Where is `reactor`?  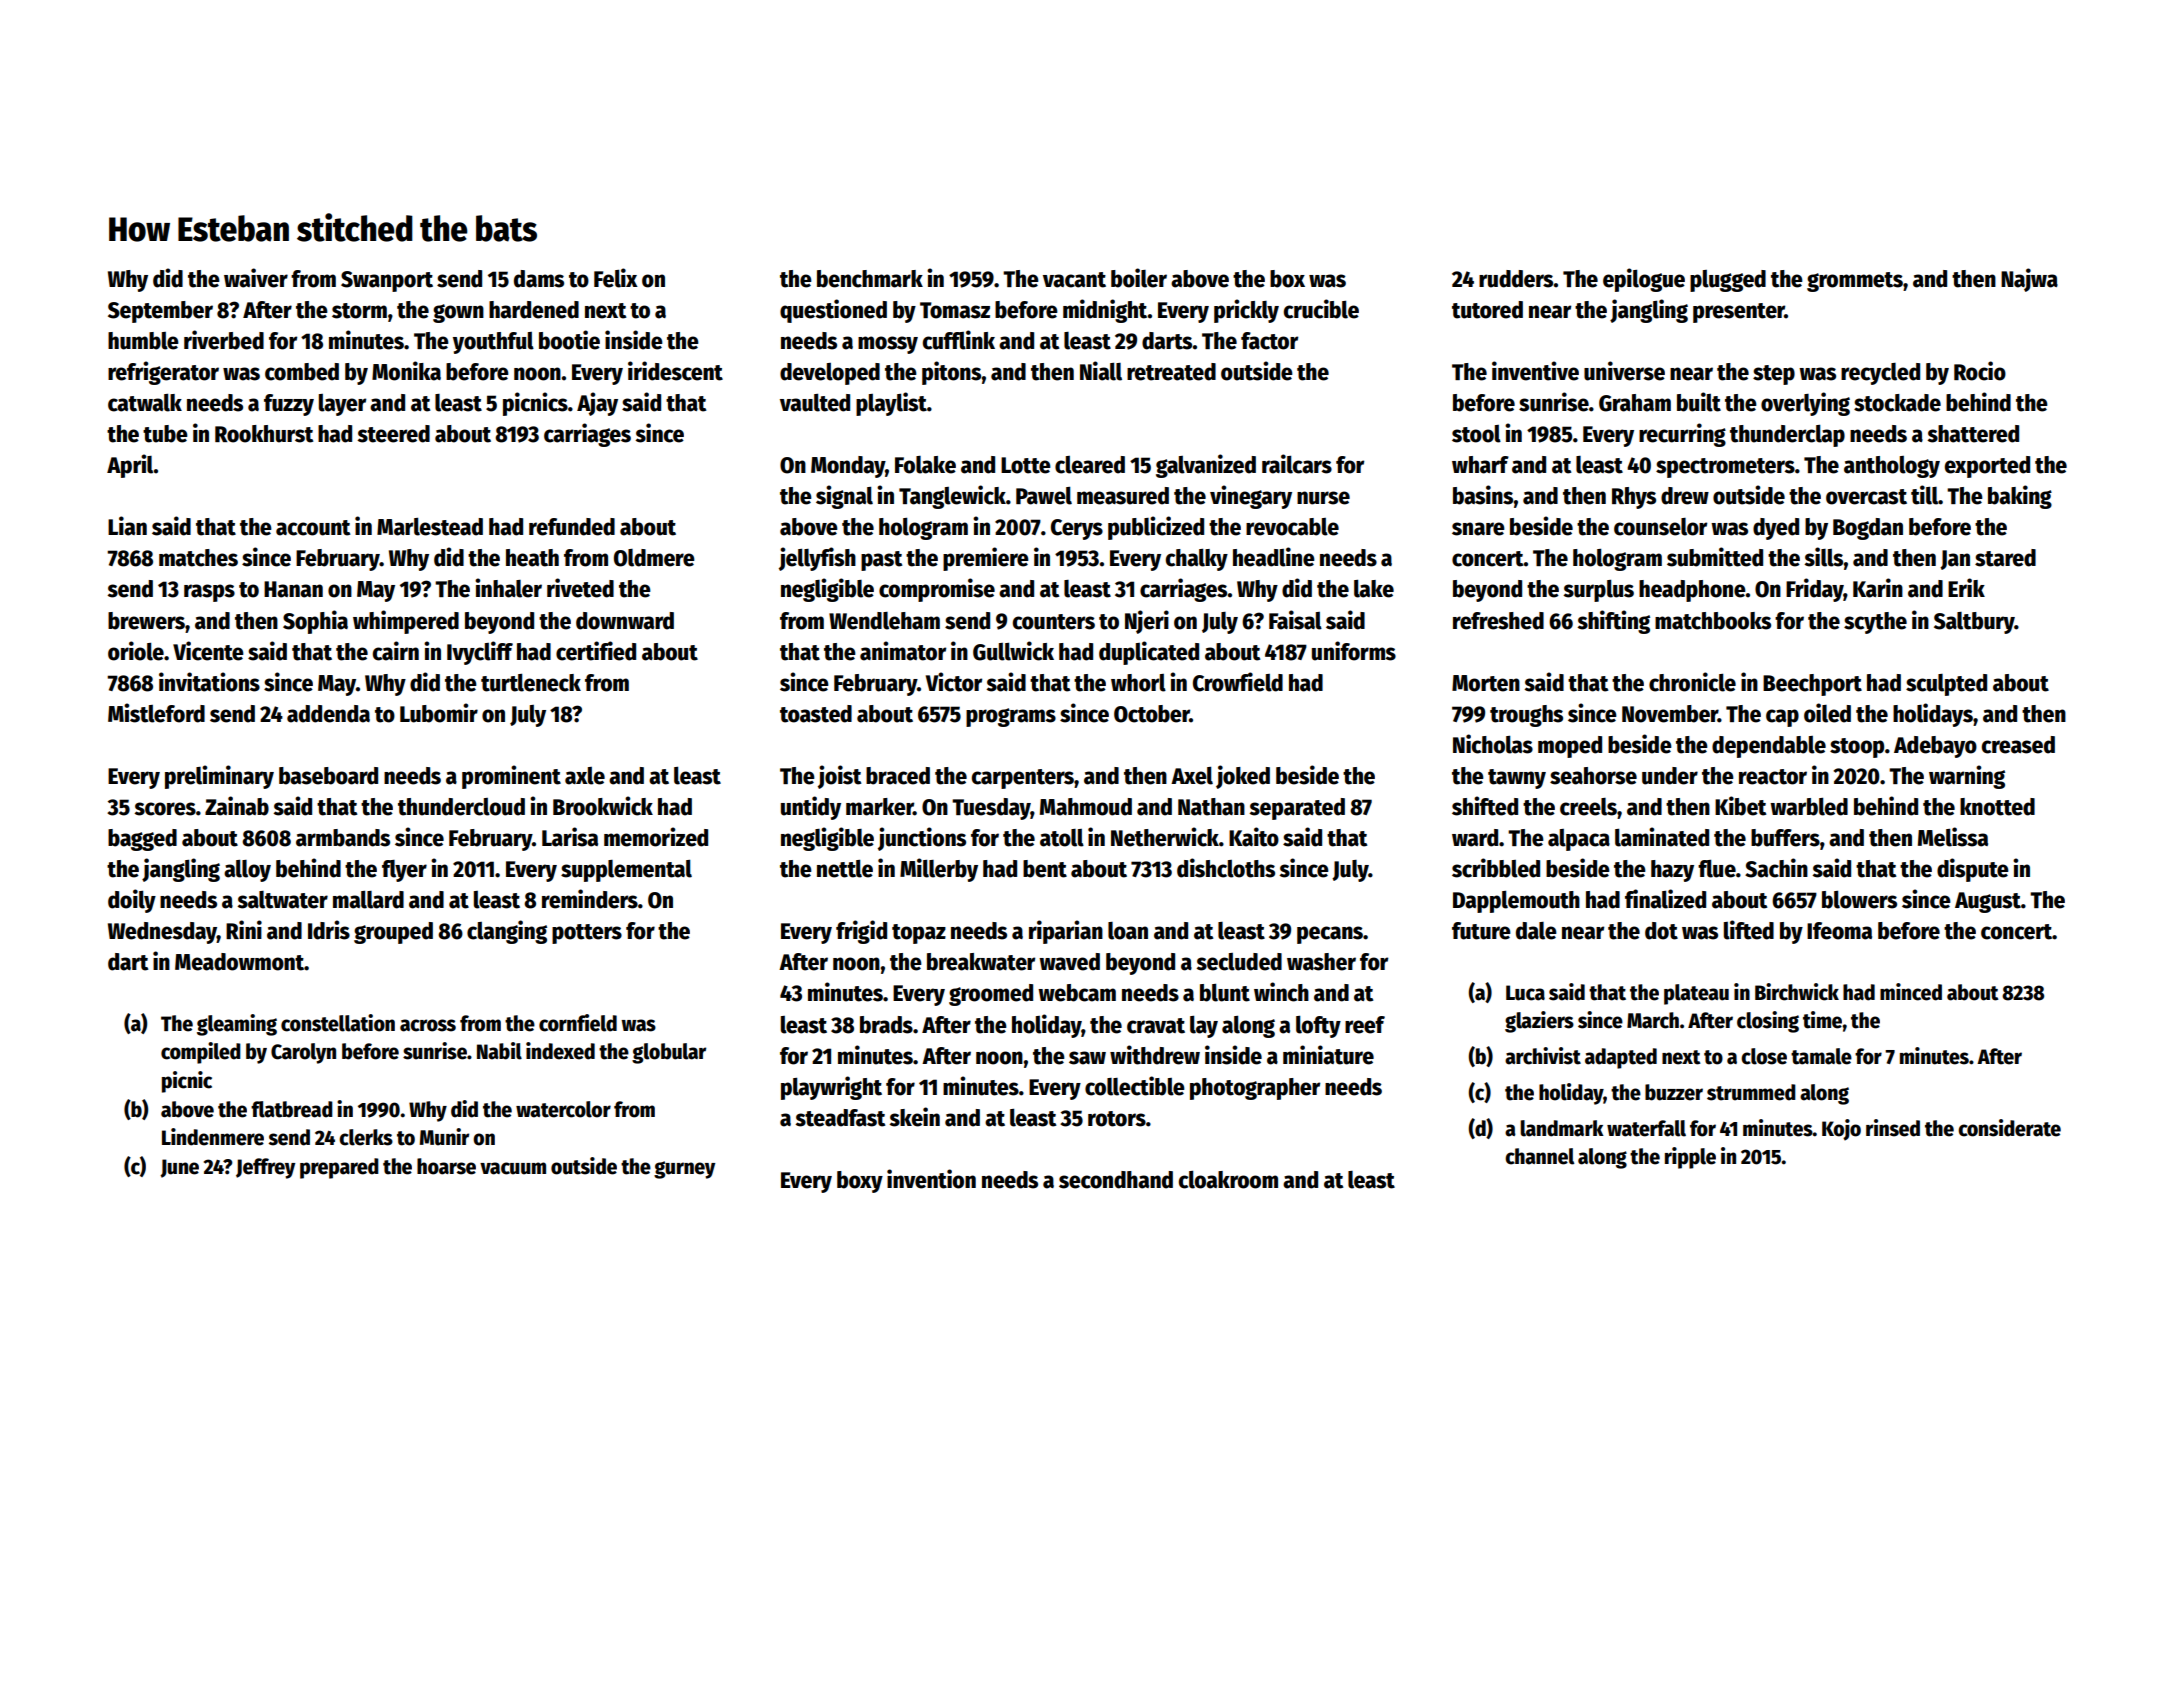
reactor is located at coordinates (1773, 777).
